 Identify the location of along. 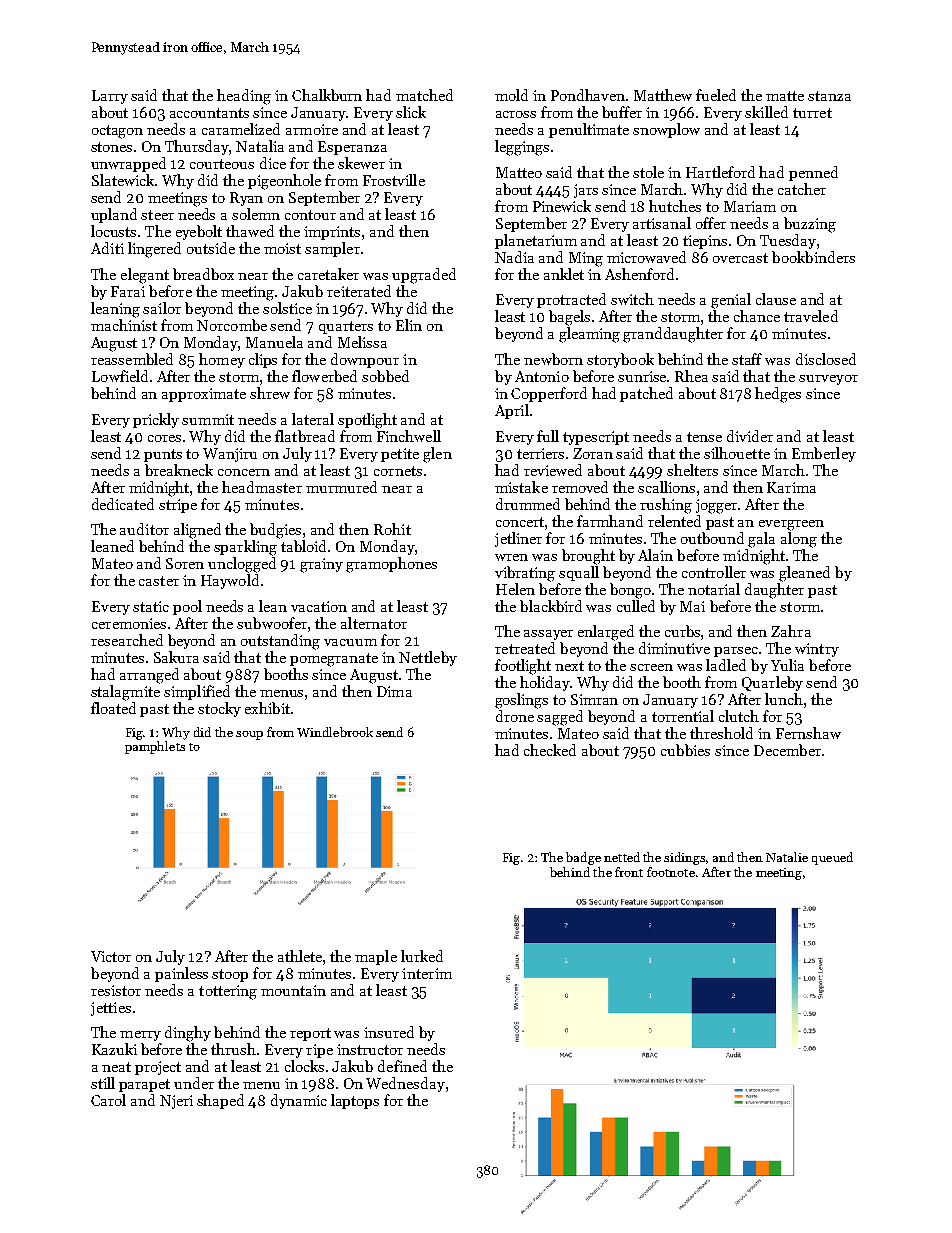
(799, 540).
